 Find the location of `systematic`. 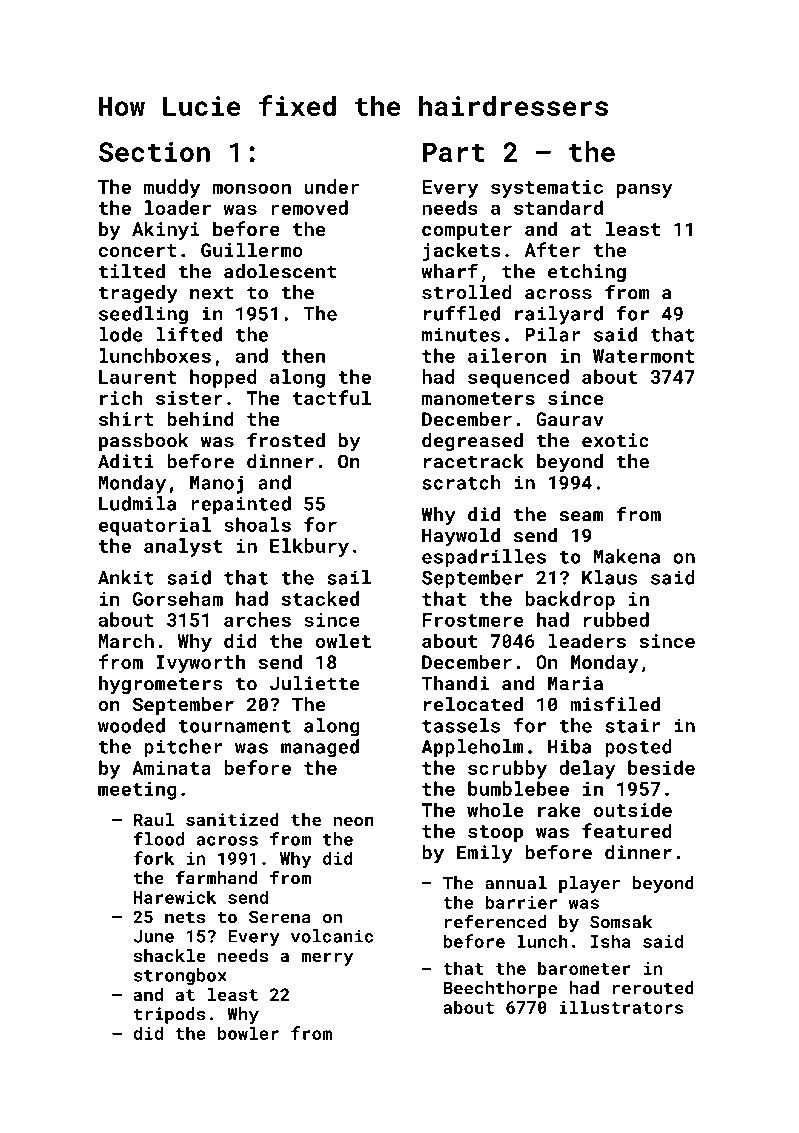

systematic is located at coordinates (547, 189).
